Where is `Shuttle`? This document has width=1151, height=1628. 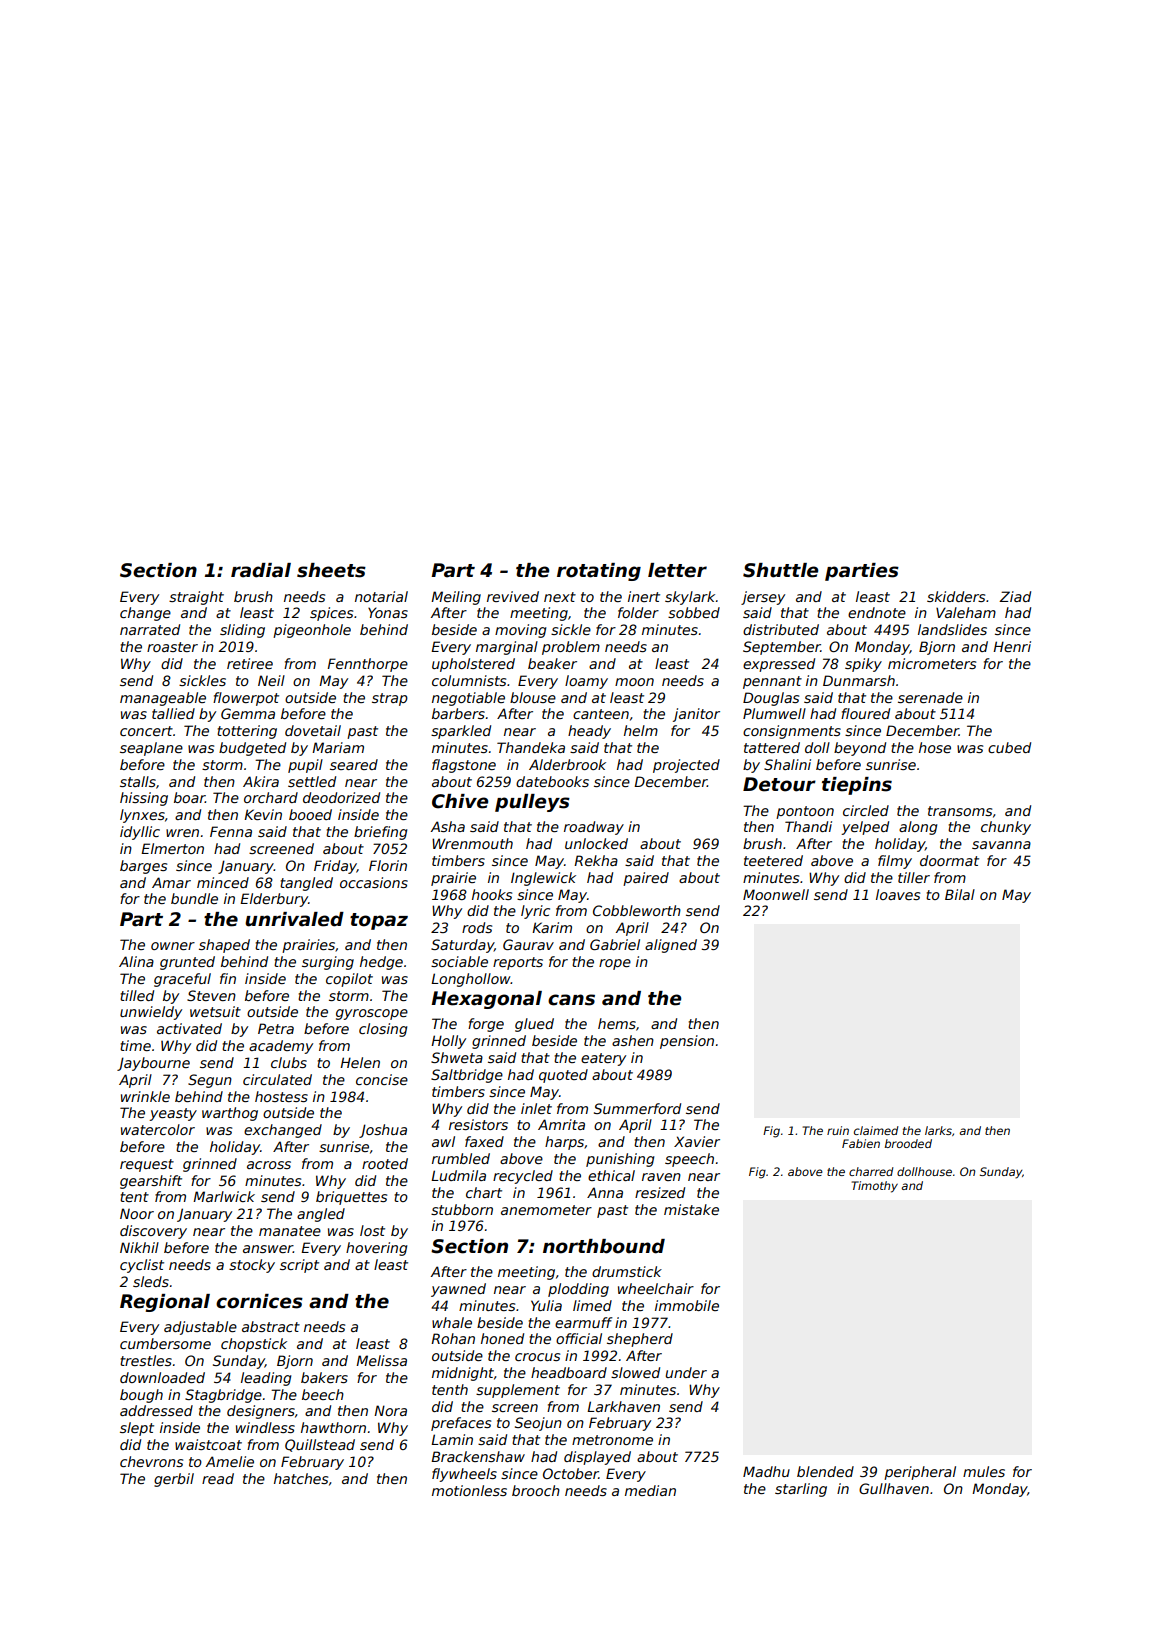 Shuttle is located at coordinates (780, 570).
